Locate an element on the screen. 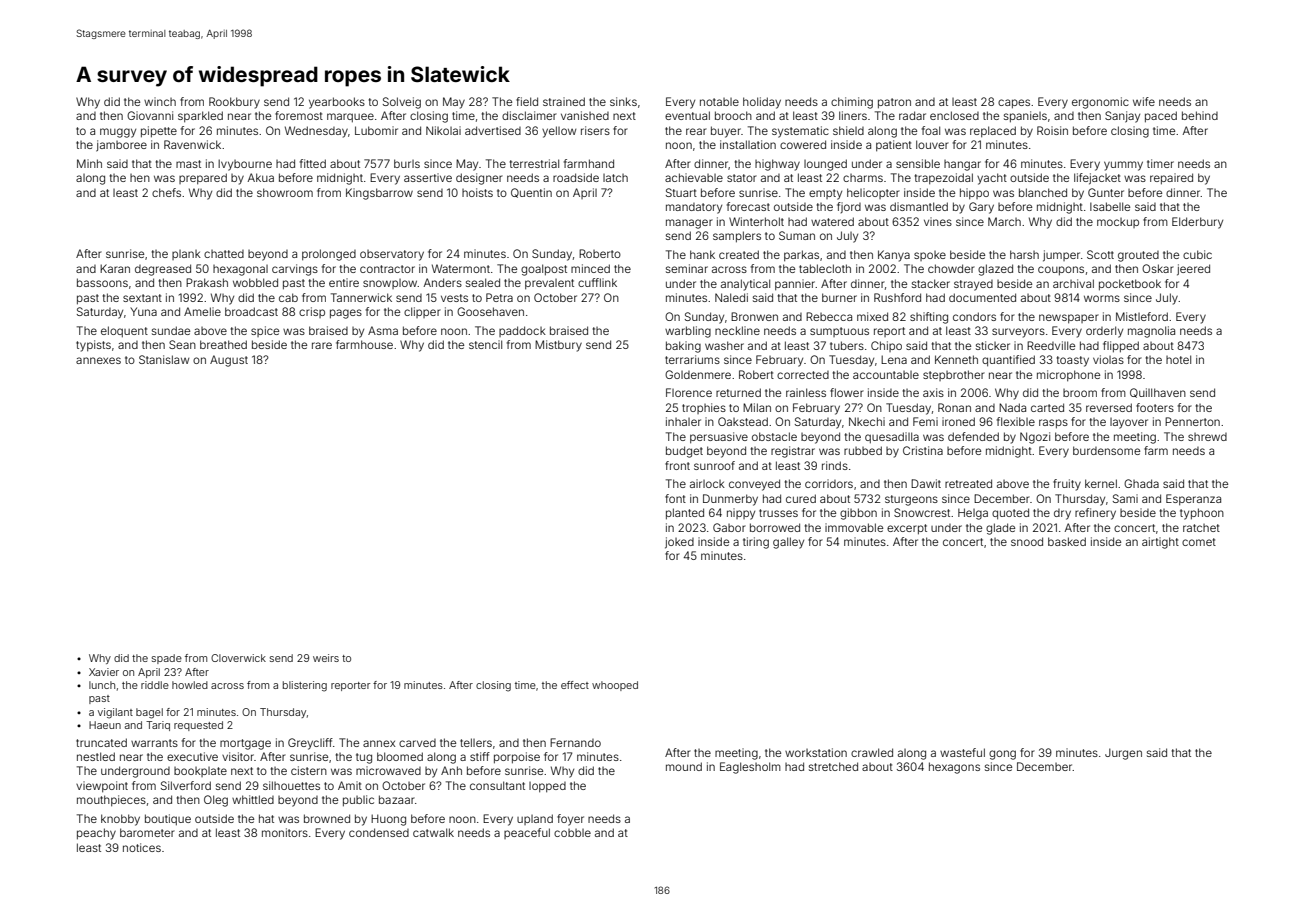 The width and height of the screenshot is (1308, 924). Oleg is located at coordinates (216, 801).
